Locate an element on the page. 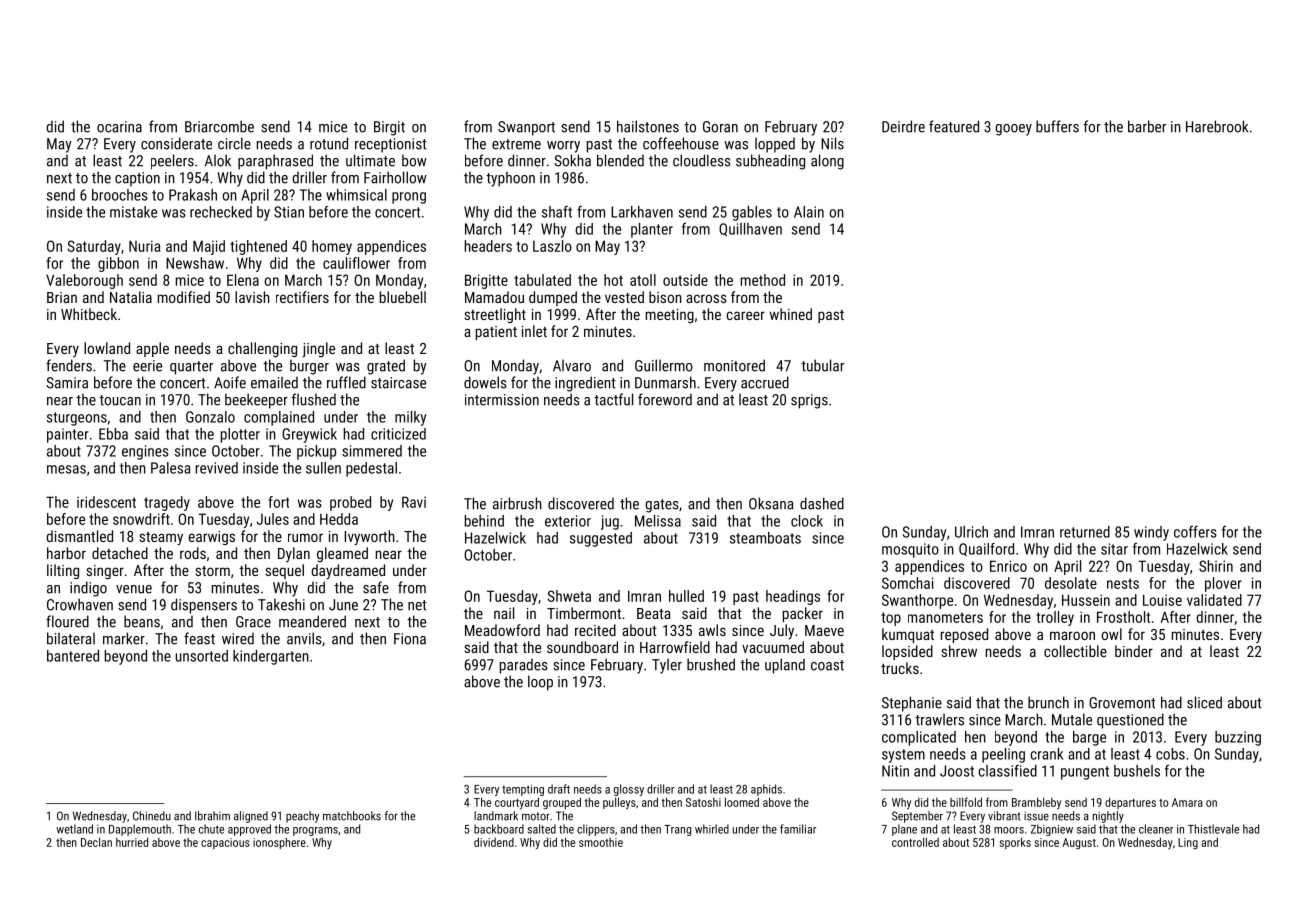  Prakash is located at coordinates (193, 195).
